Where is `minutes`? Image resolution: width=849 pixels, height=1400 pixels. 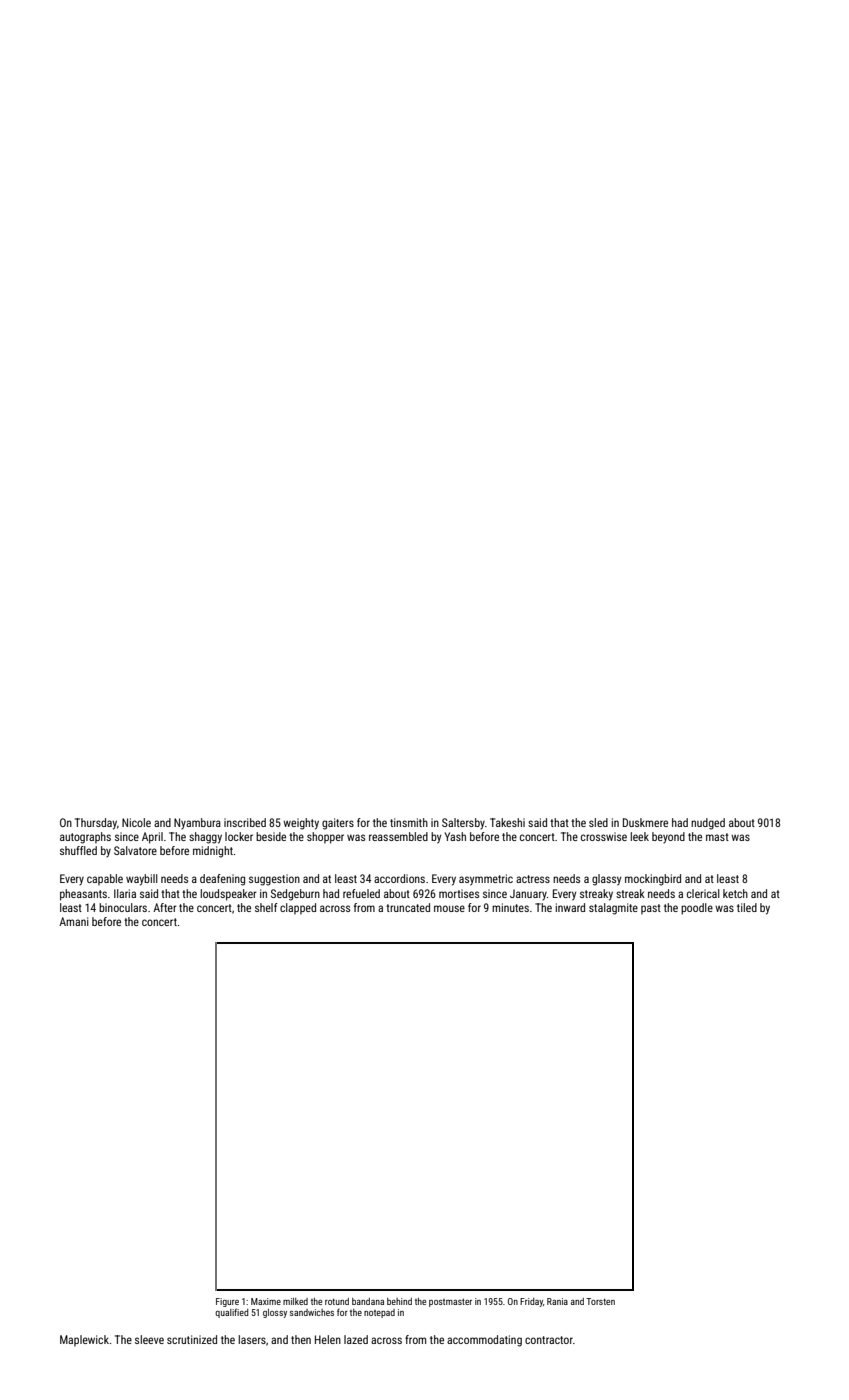
minutes is located at coordinates (510, 907).
